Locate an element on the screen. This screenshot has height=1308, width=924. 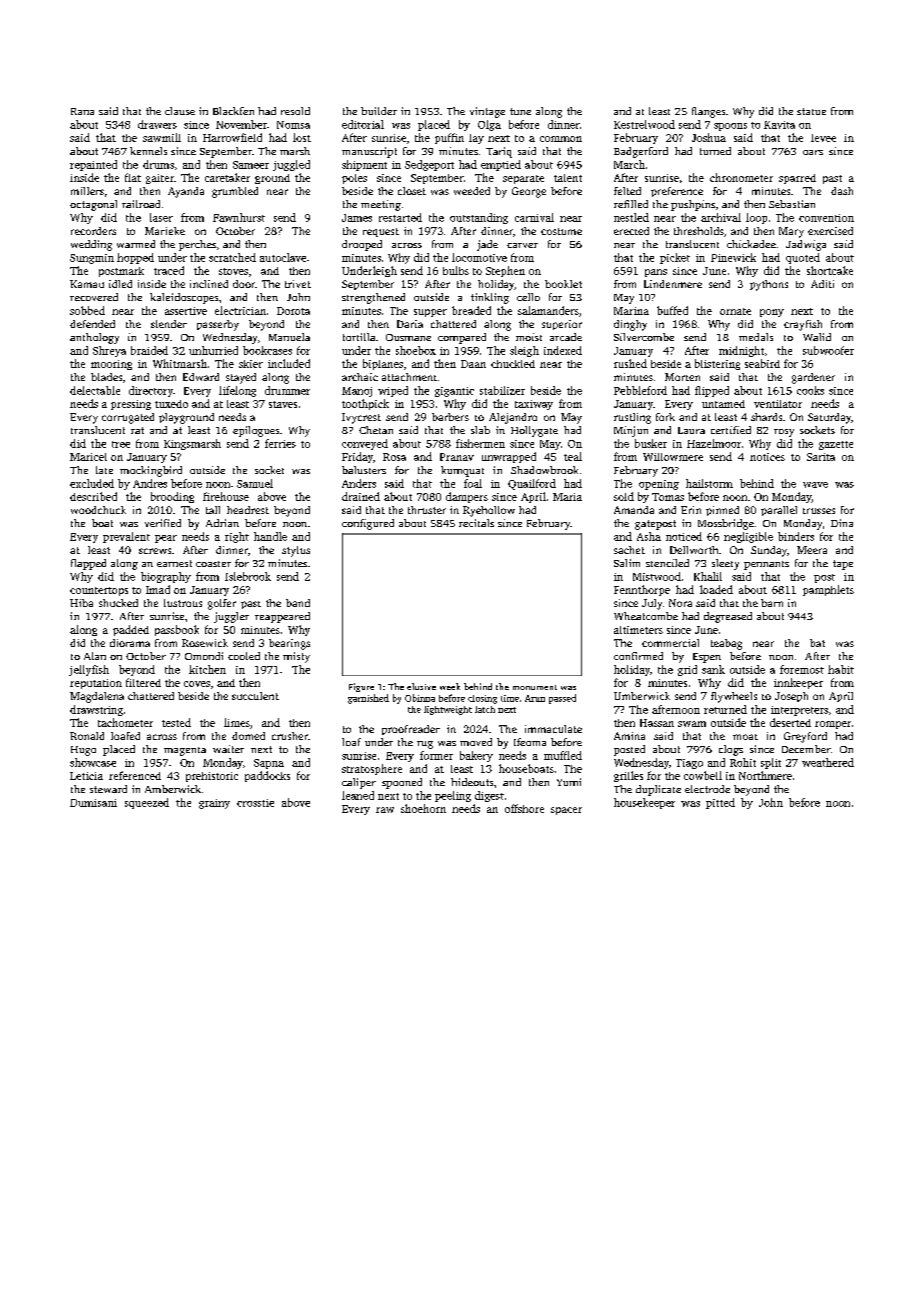
Alan is located at coordinates (95, 656).
